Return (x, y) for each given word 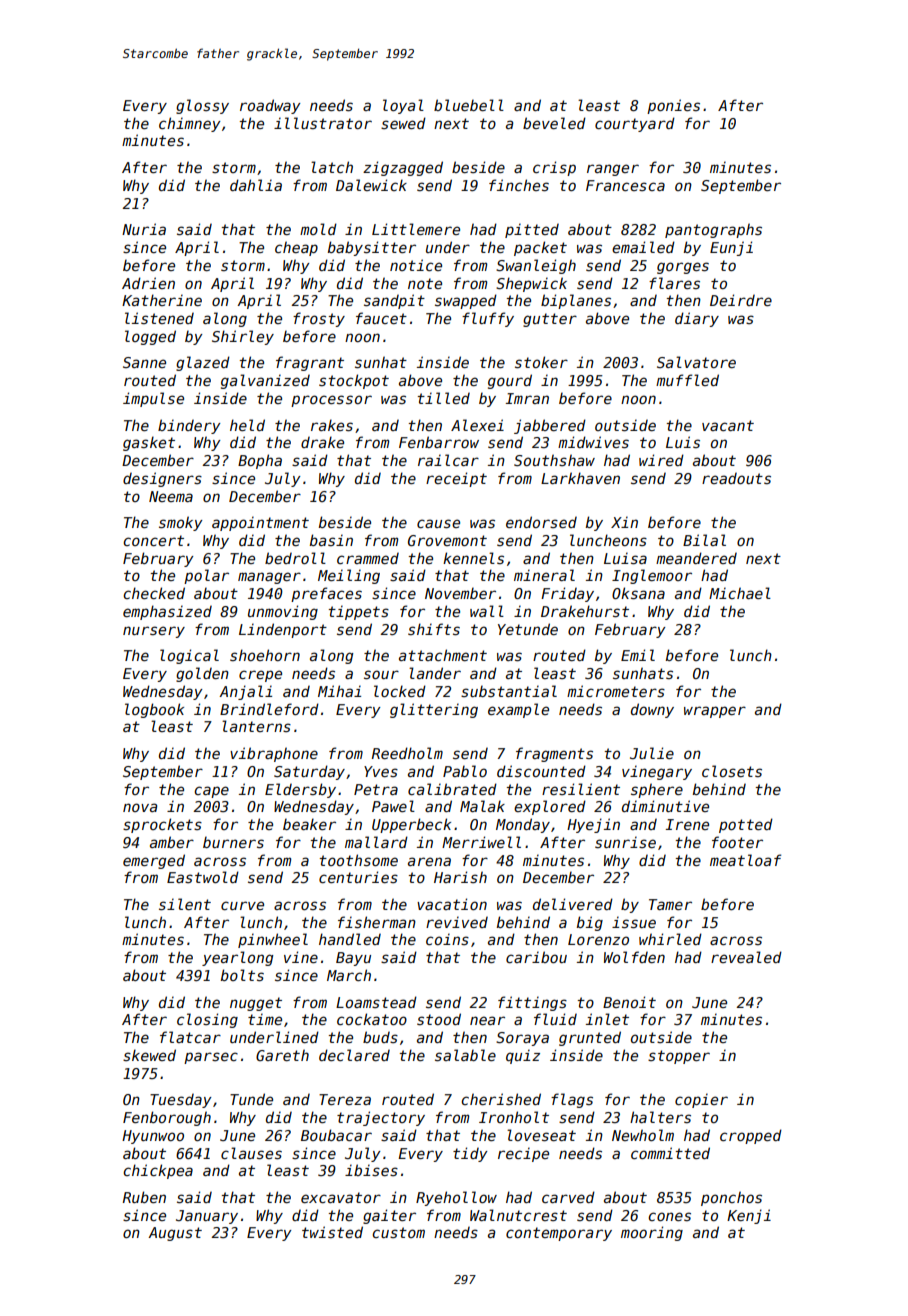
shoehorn (265, 655)
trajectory (381, 1118)
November (460, 593)
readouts (736, 478)
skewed (149, 1055)
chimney (190, 124)
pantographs (713, 230)
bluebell (469, 105)
